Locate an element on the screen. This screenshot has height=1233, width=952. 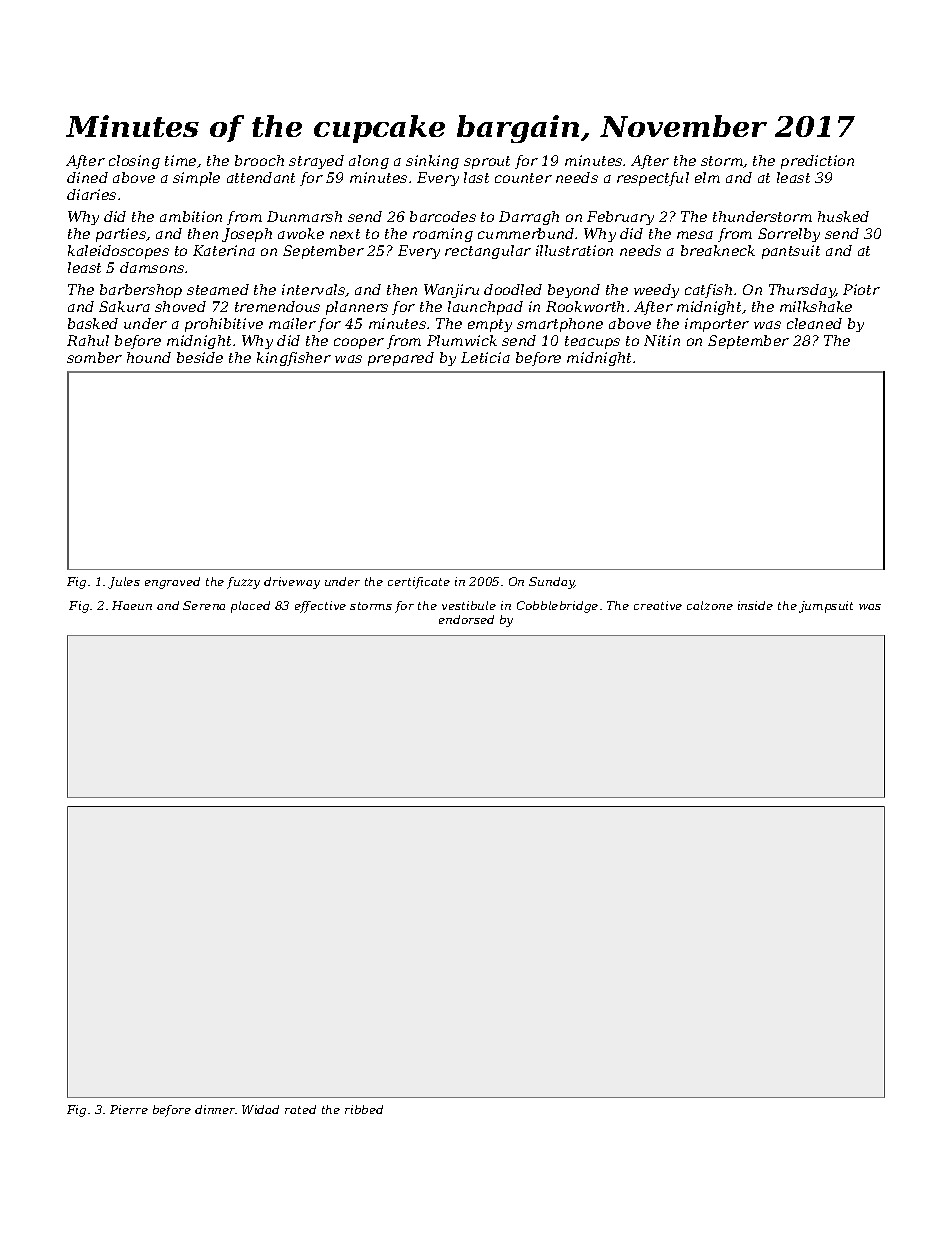
calzone is located at coordinates (710, 605).
